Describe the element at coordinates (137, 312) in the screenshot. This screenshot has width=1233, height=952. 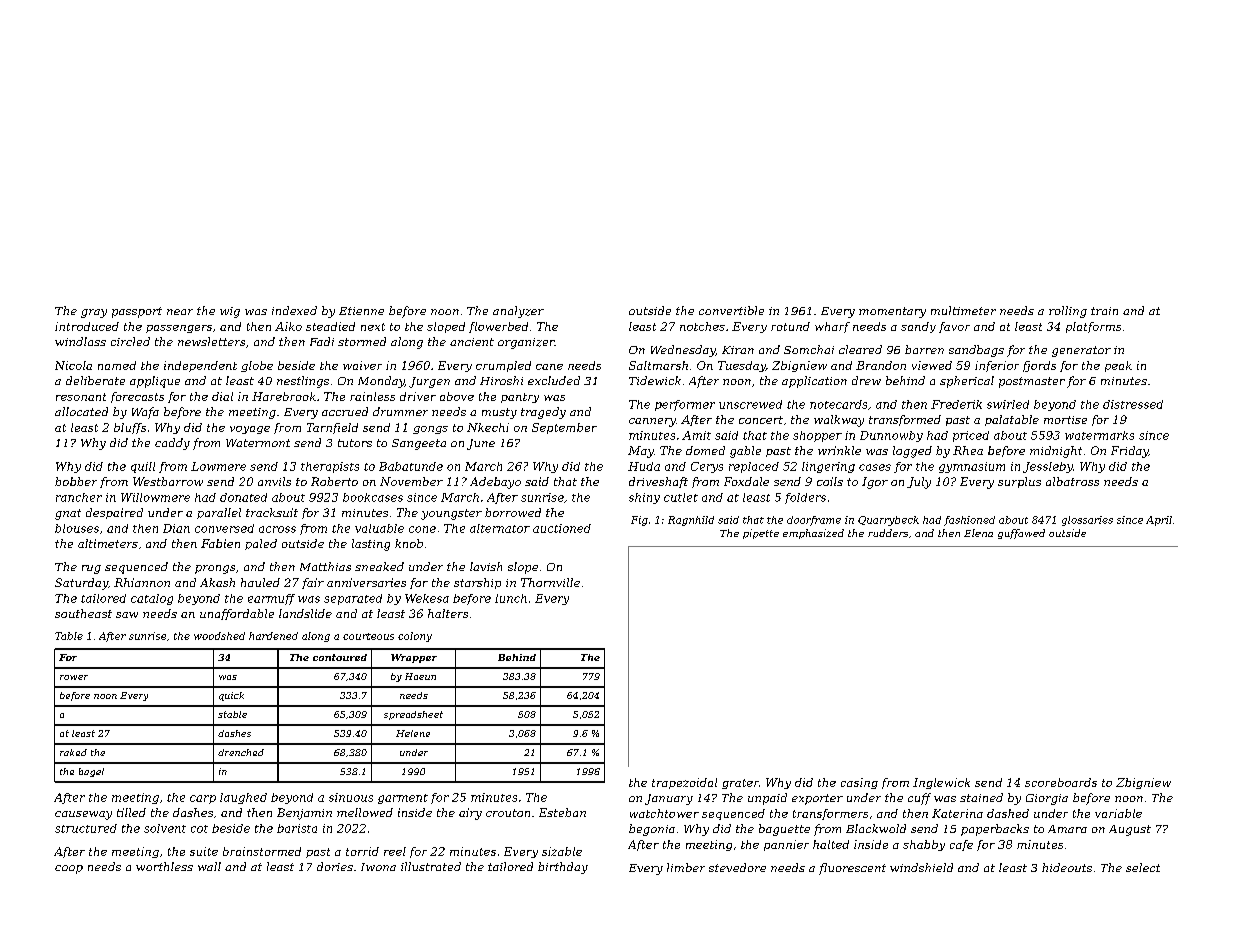
I see `passport` at that location.
